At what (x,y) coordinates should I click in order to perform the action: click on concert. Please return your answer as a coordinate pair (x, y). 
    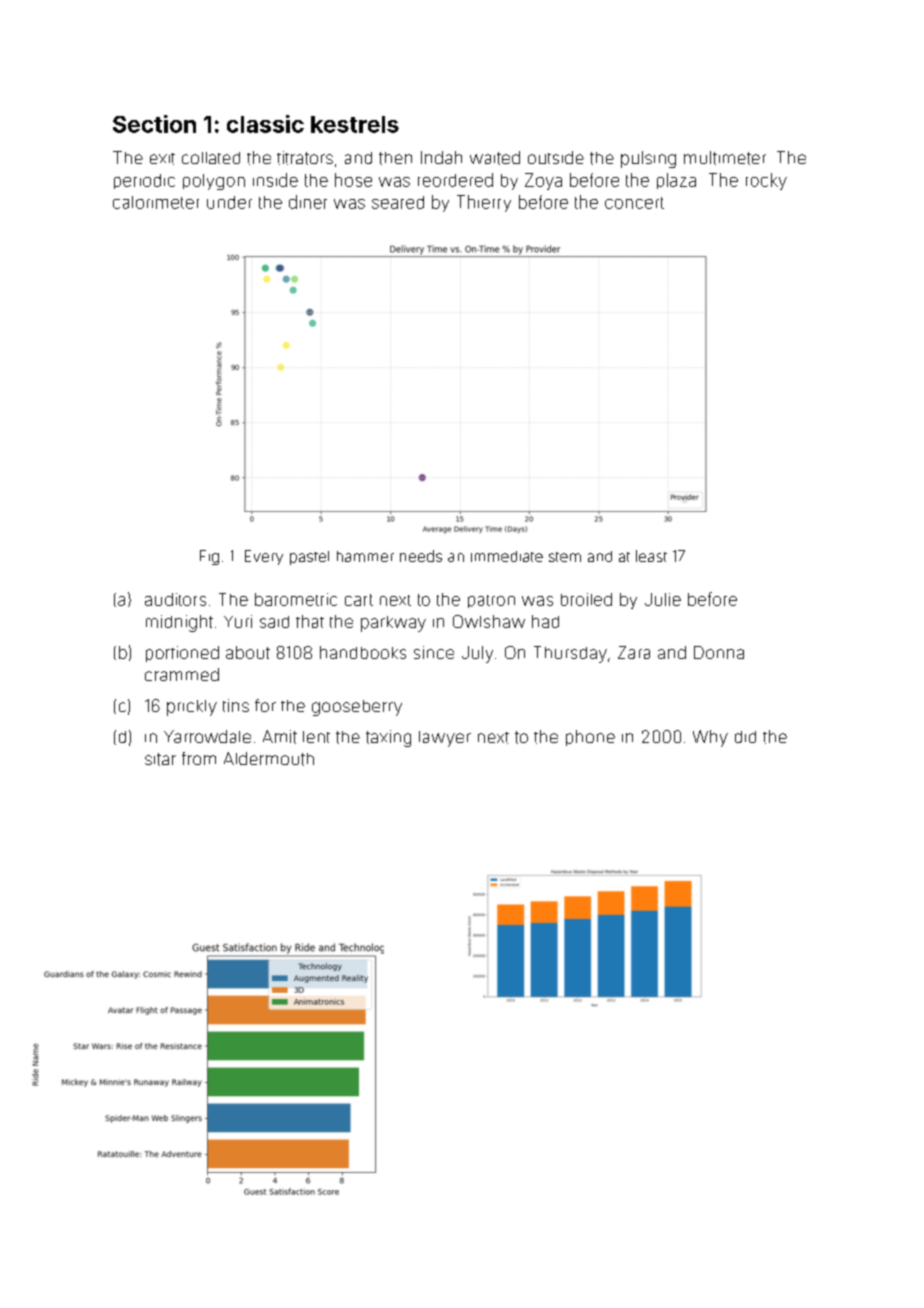
    Looking at the image, I should click on (634, 203).
